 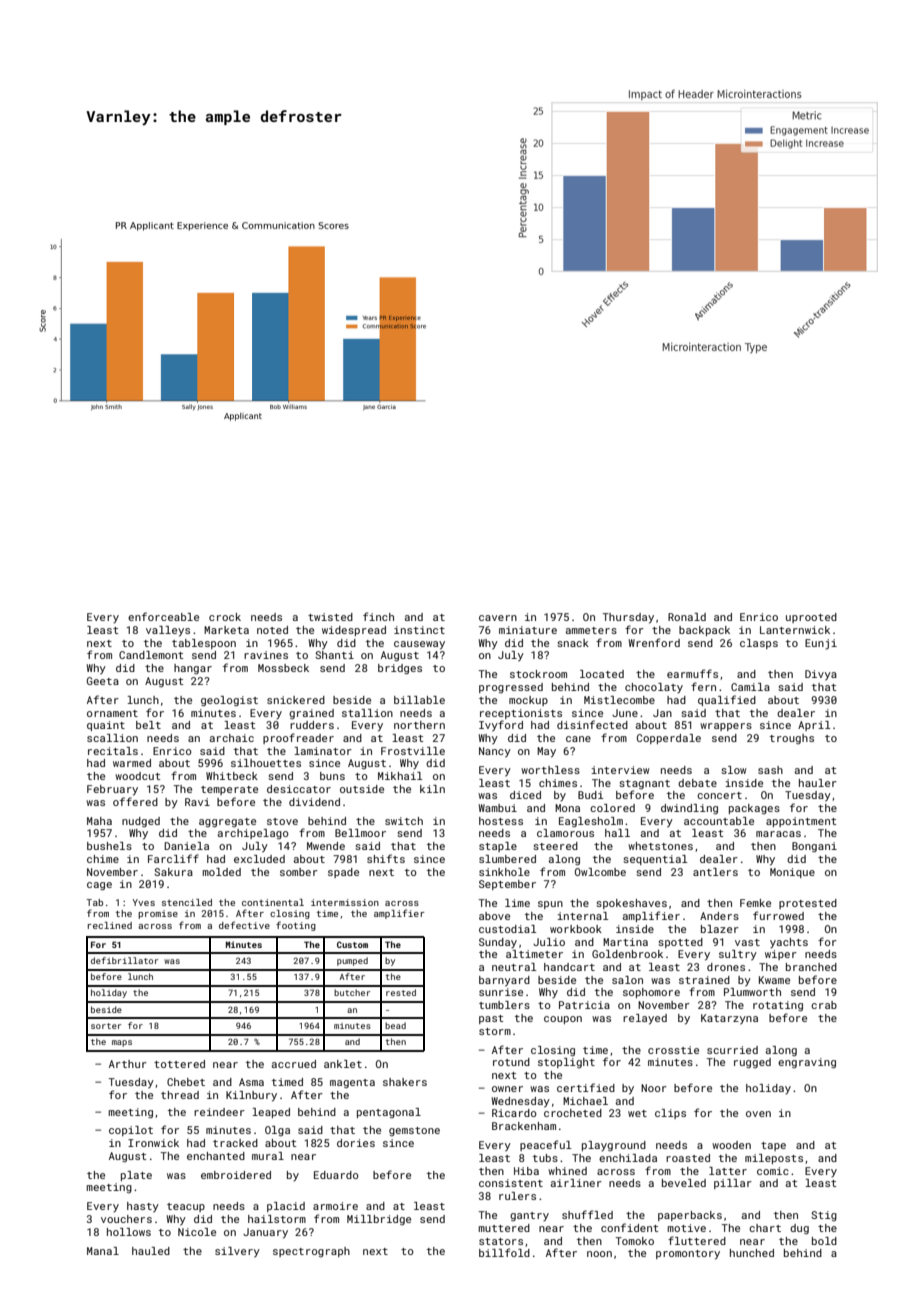 I want to click on spectrograph, so click(x=311, y=1252).
